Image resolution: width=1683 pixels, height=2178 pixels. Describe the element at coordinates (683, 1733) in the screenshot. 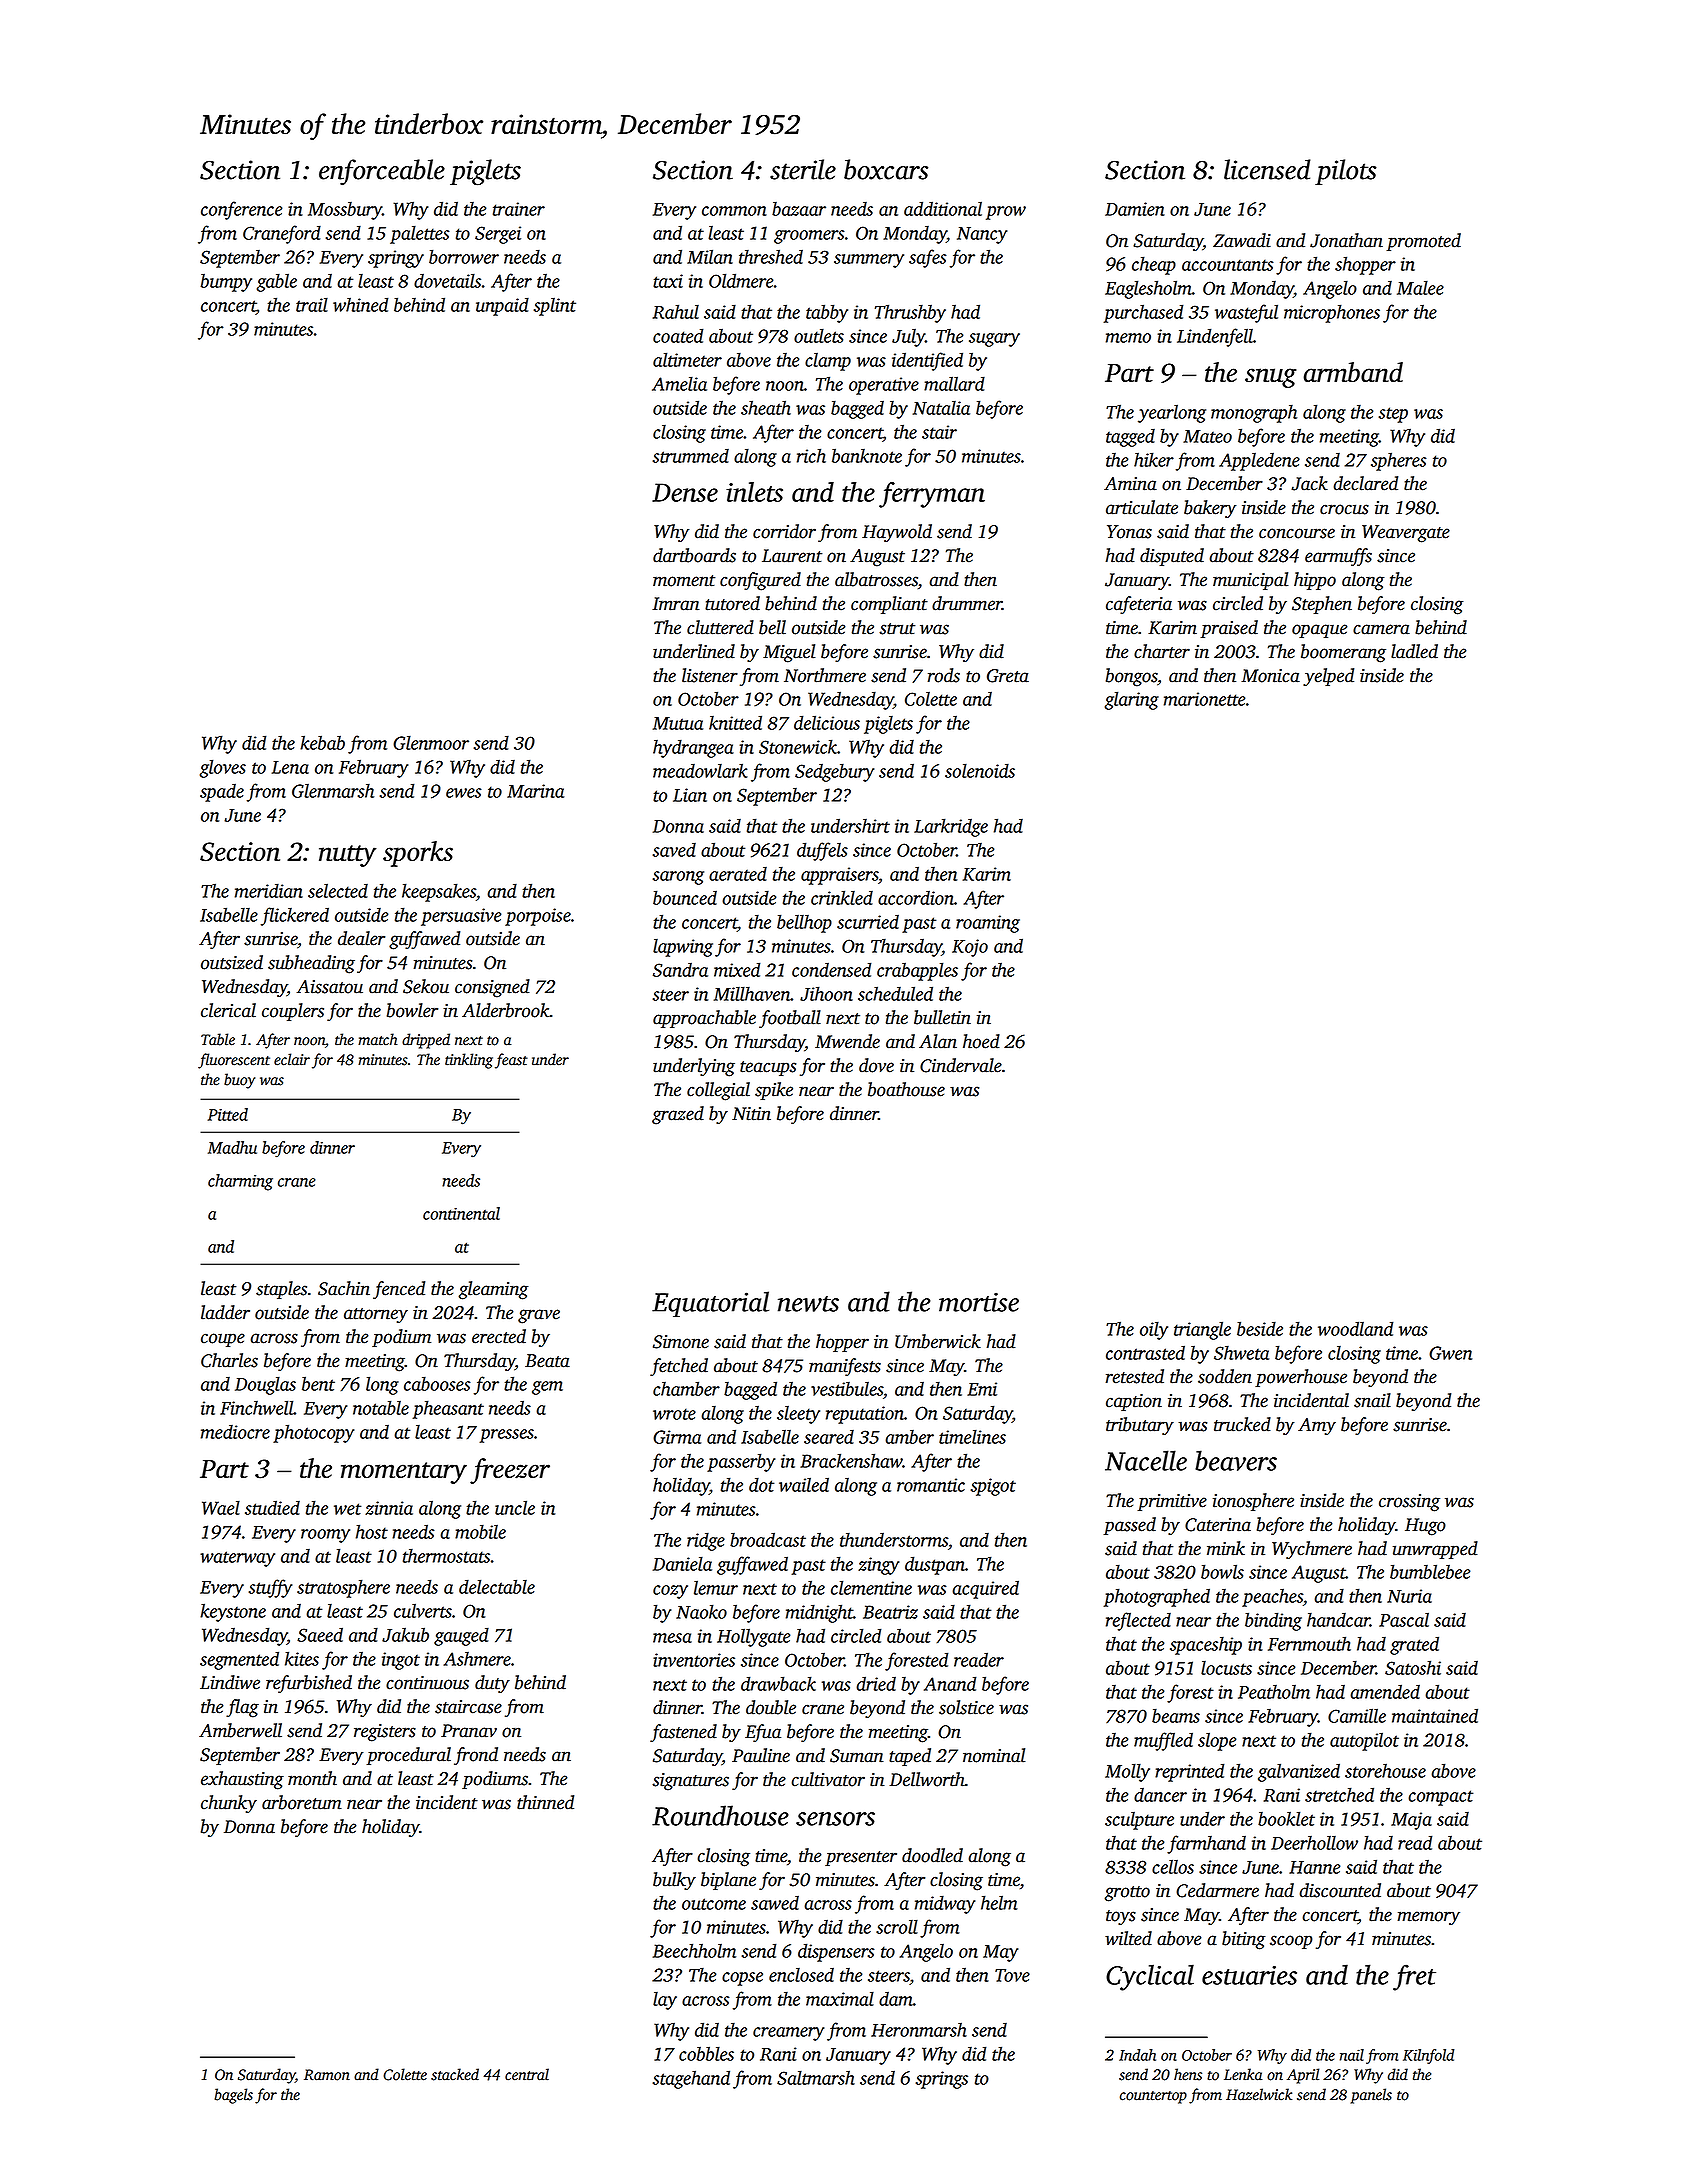

I see `fastened` at that location.
